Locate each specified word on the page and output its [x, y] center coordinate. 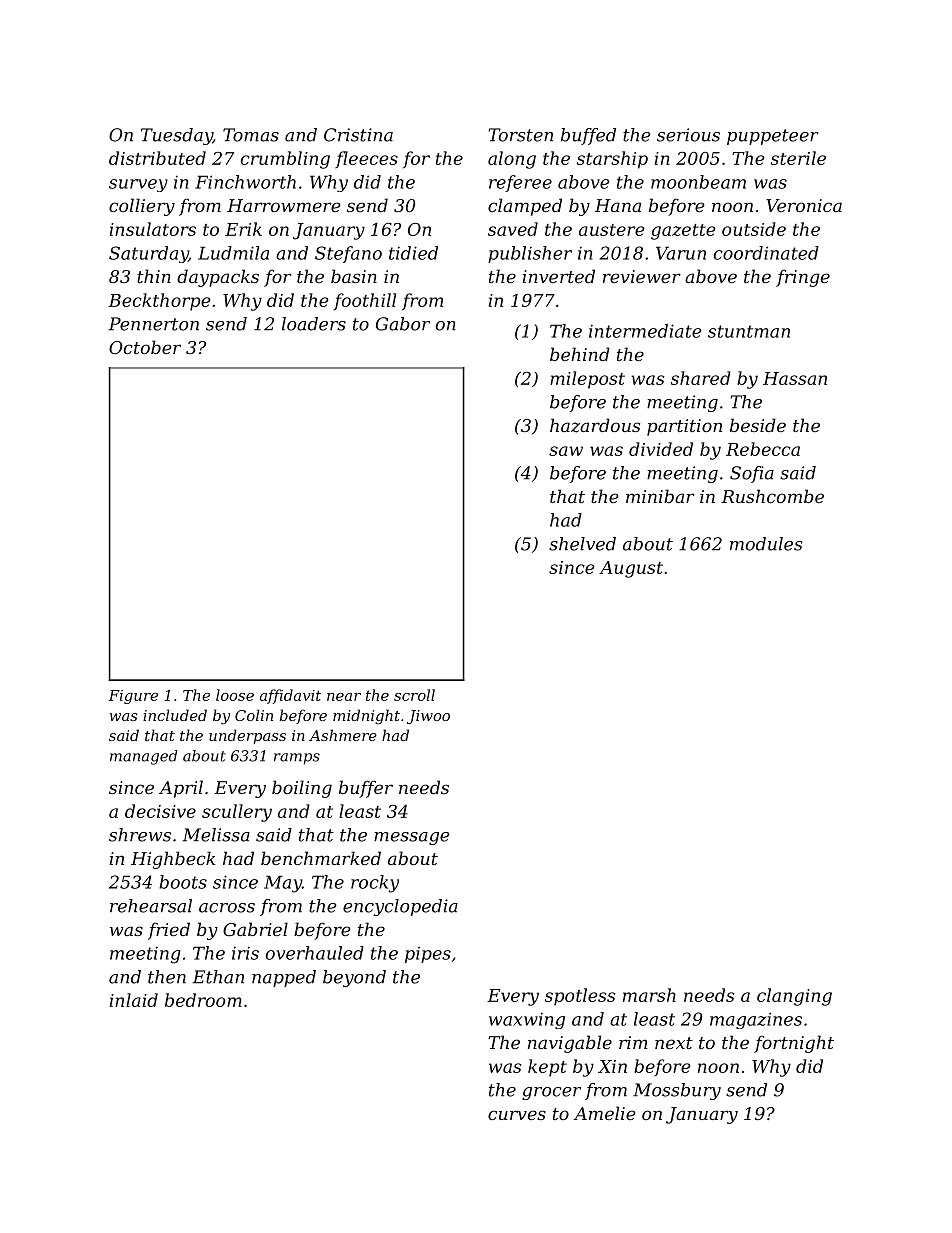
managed [144, 757]
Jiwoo [428, 717]
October [145, 347]
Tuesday [177, 136]
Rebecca [763, 449]
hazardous [595, 425]
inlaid [134, 1000]
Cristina [358, 135]
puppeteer [773, 137]
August [631, 569]
